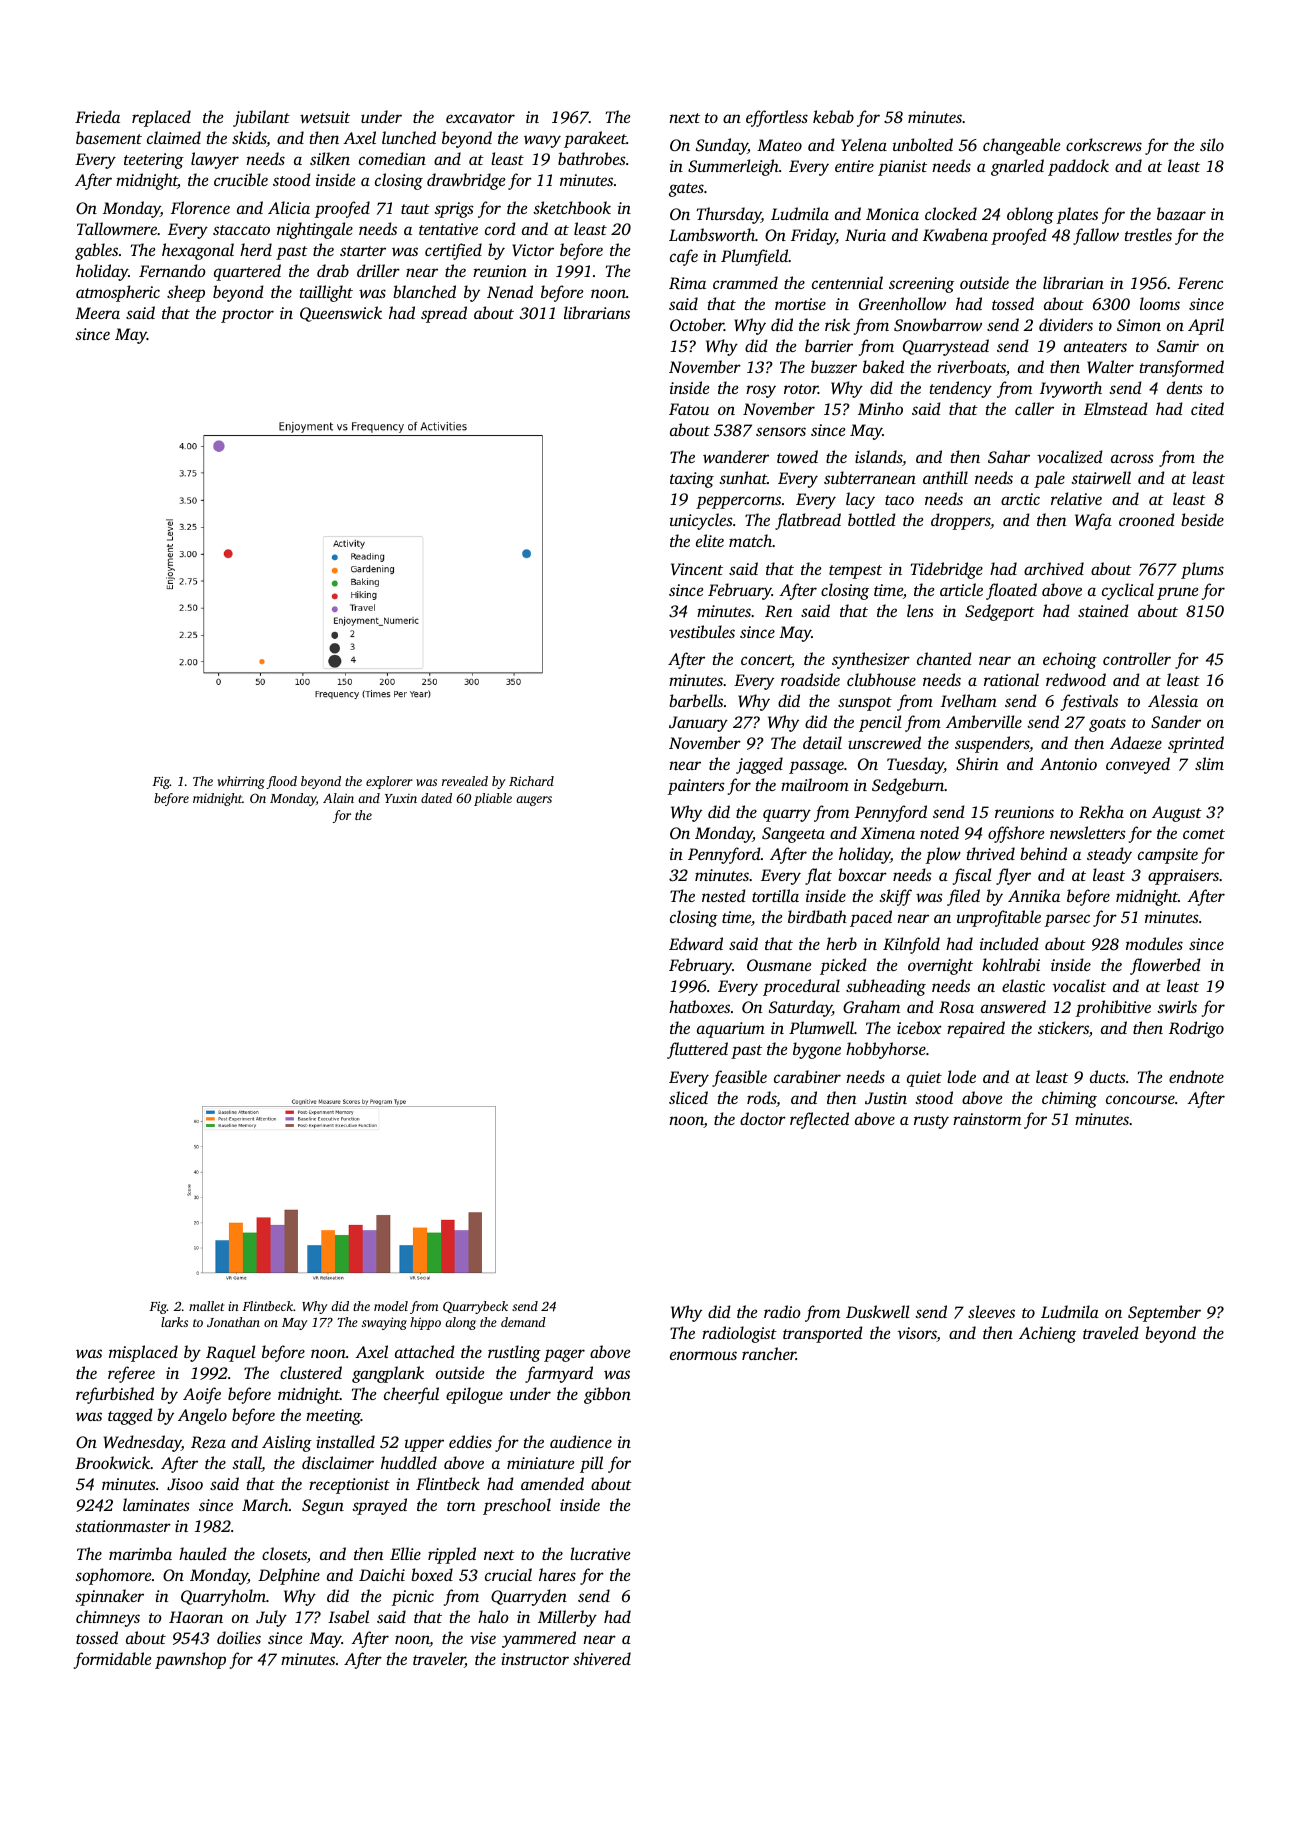 The width and height of the page is (1300, 1839). I want to click on tortilla, so click(775, 895).
